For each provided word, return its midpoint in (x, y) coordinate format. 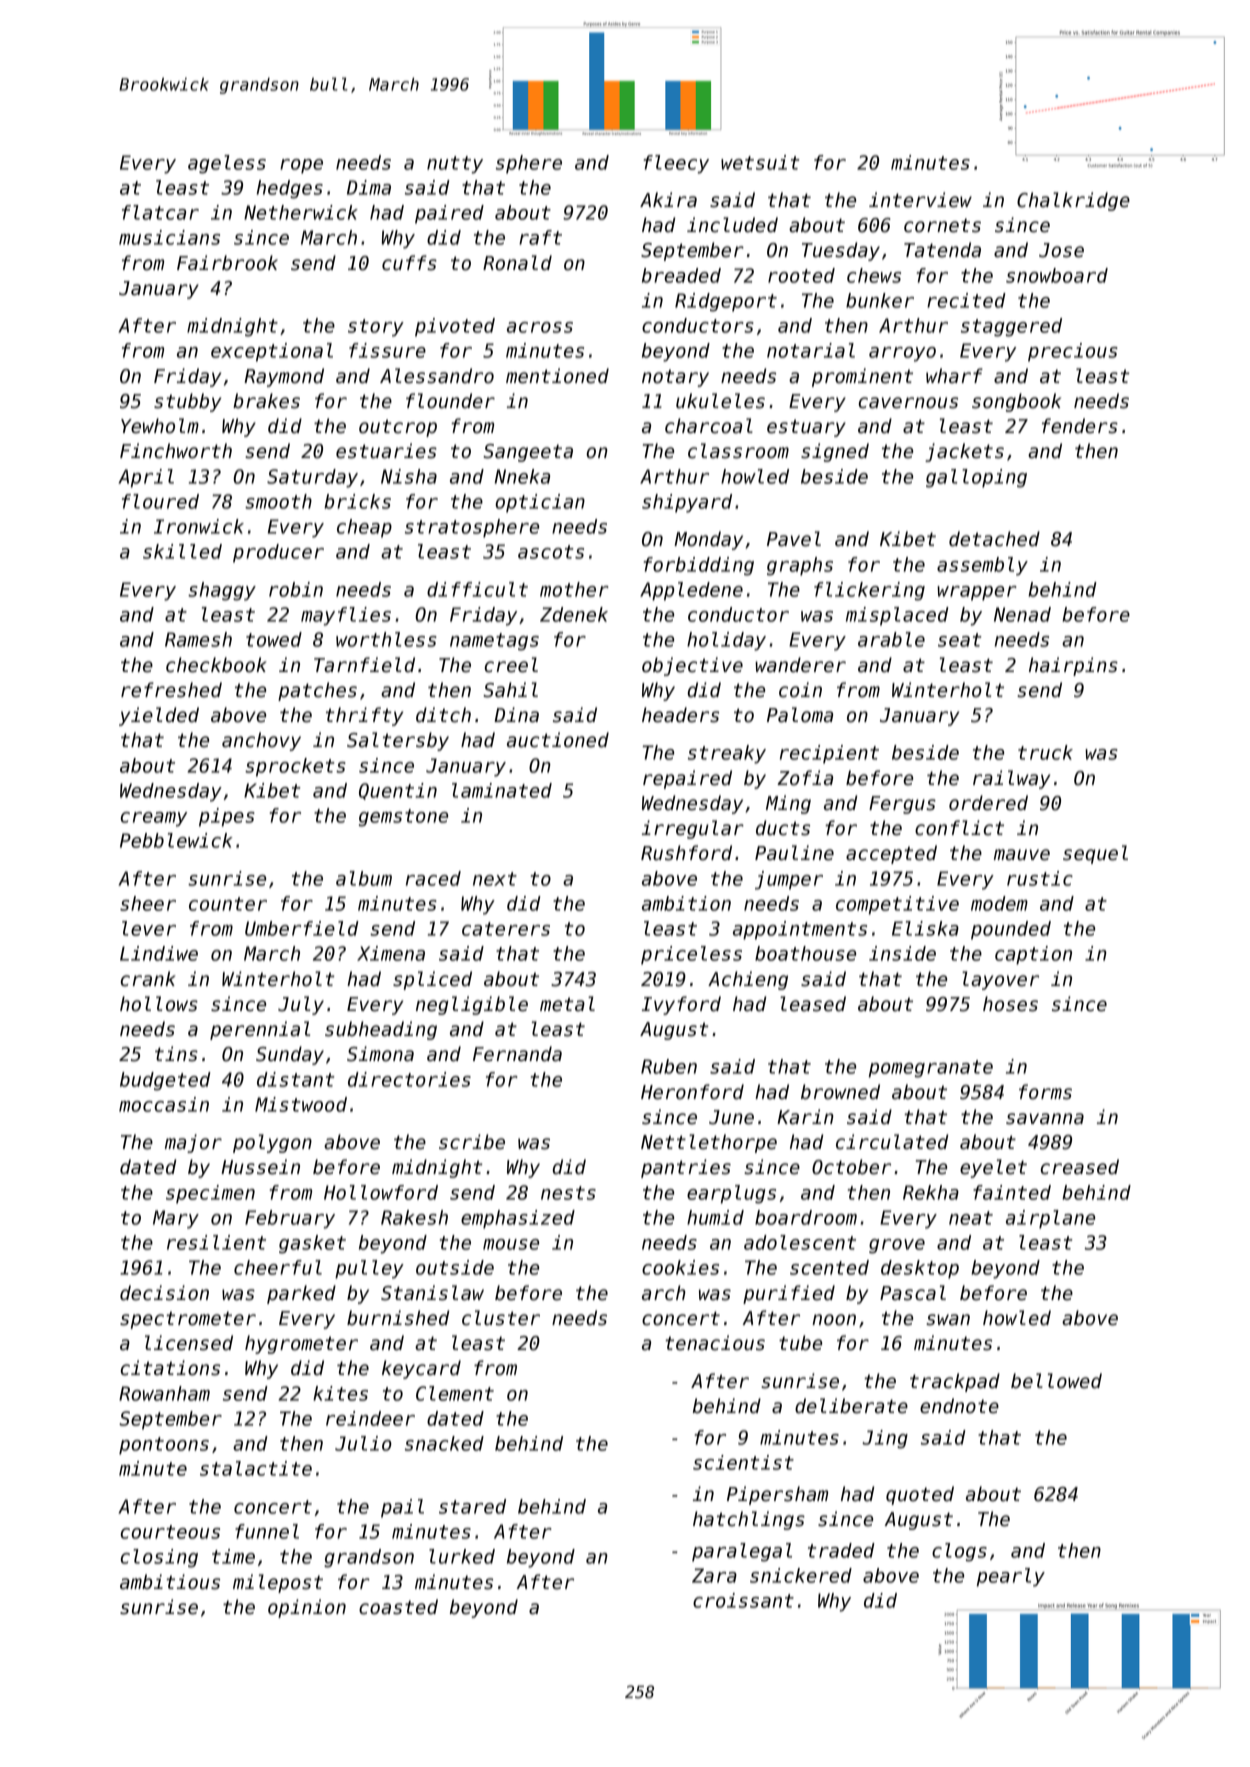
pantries (686, 1168)
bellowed (1056, 1381)
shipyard (687, 503)
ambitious (170, 1582)
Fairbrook (227, 263)
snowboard (1057, 275)
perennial (260, 1030)
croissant (743, 1600)
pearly (1011, 1577)
